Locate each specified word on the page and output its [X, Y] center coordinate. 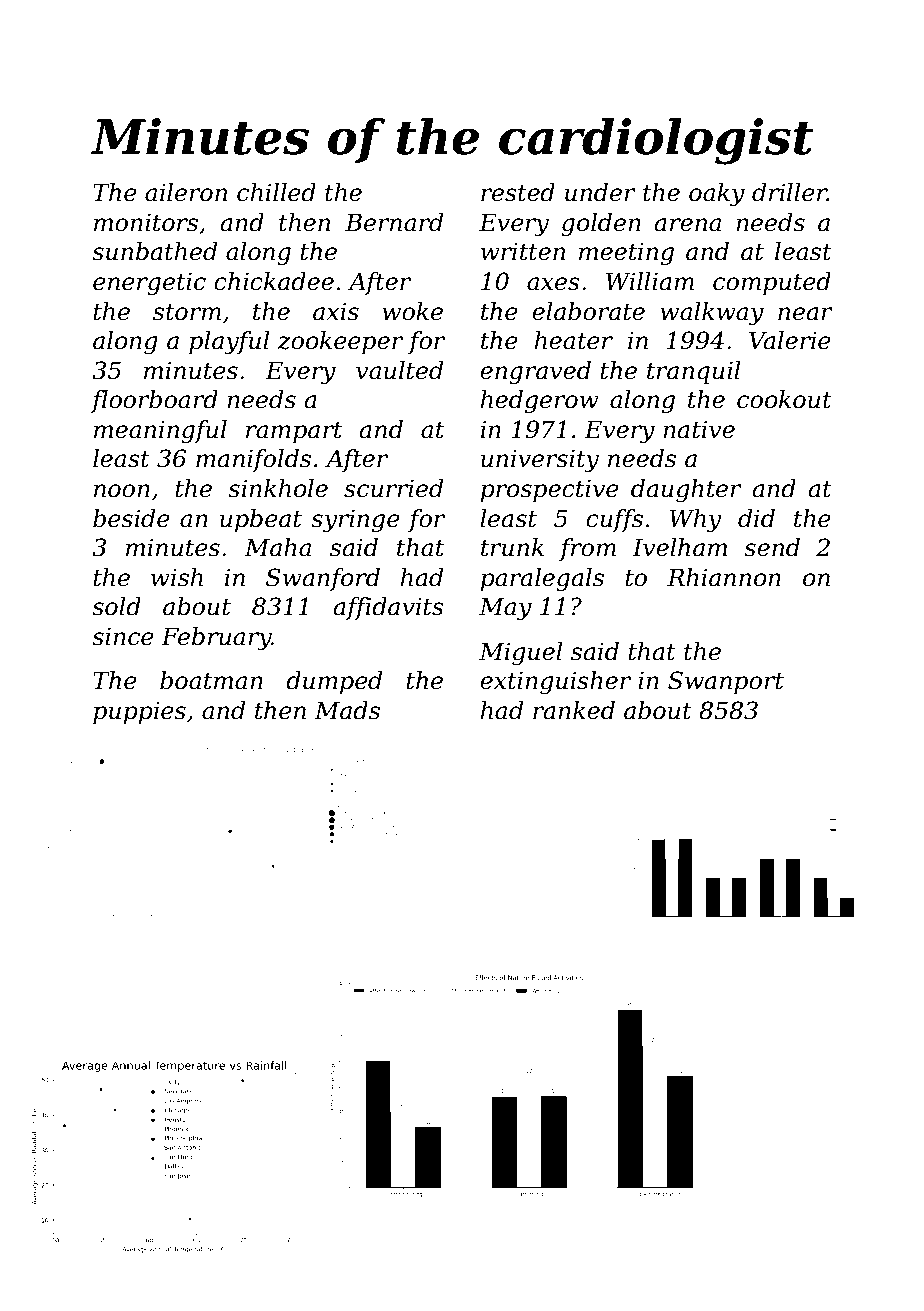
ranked [574, 710]
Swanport [726, 682]
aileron [186, 192]
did [756, 518]
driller [789, 192]
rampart [294, 432]
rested [518, 192]
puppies [139, 712]
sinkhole [278, 488]
